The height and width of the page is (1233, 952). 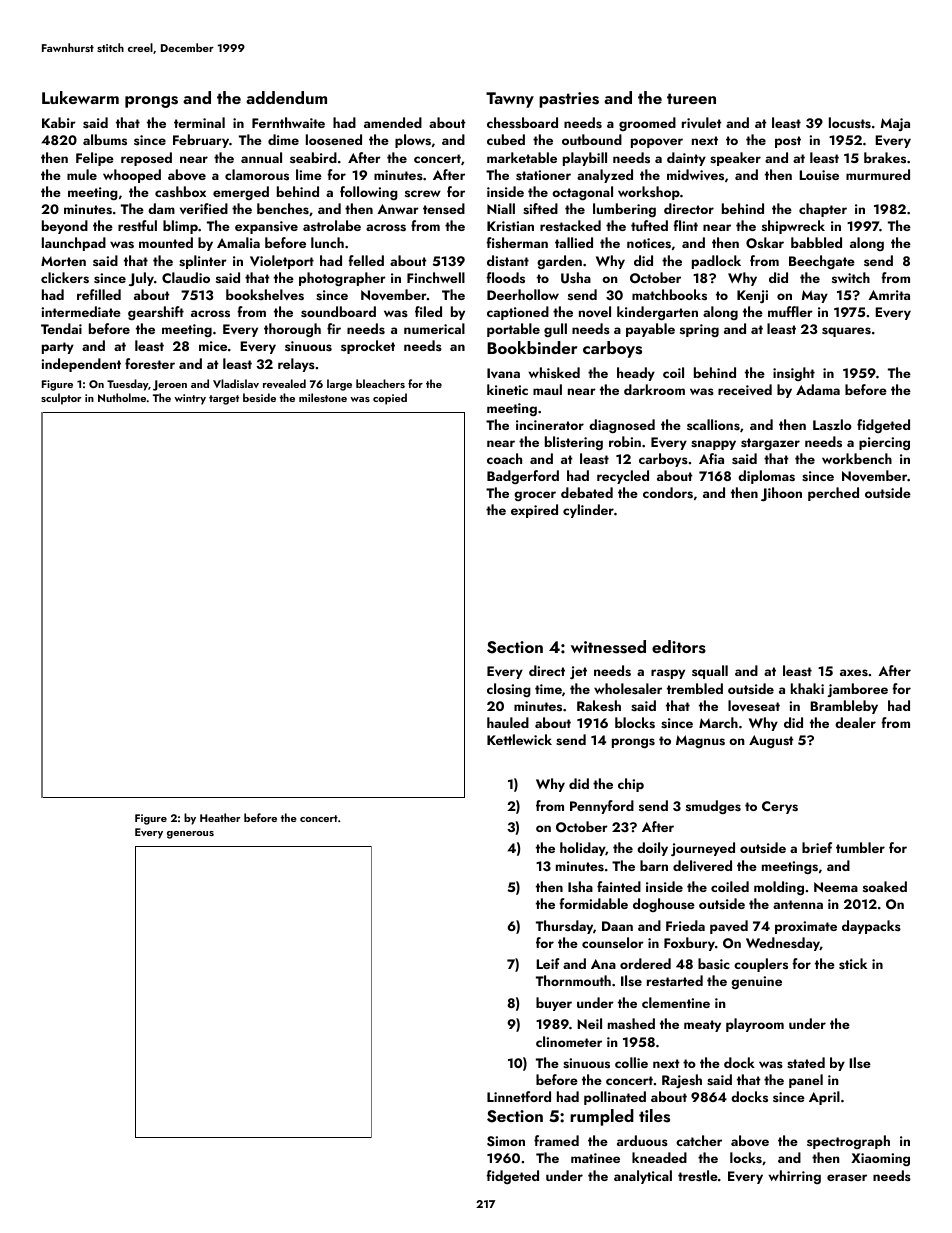 What do you see at coordinates (59, 122) in the page?
I see `Kabir` at bounding box center [59, 122].
